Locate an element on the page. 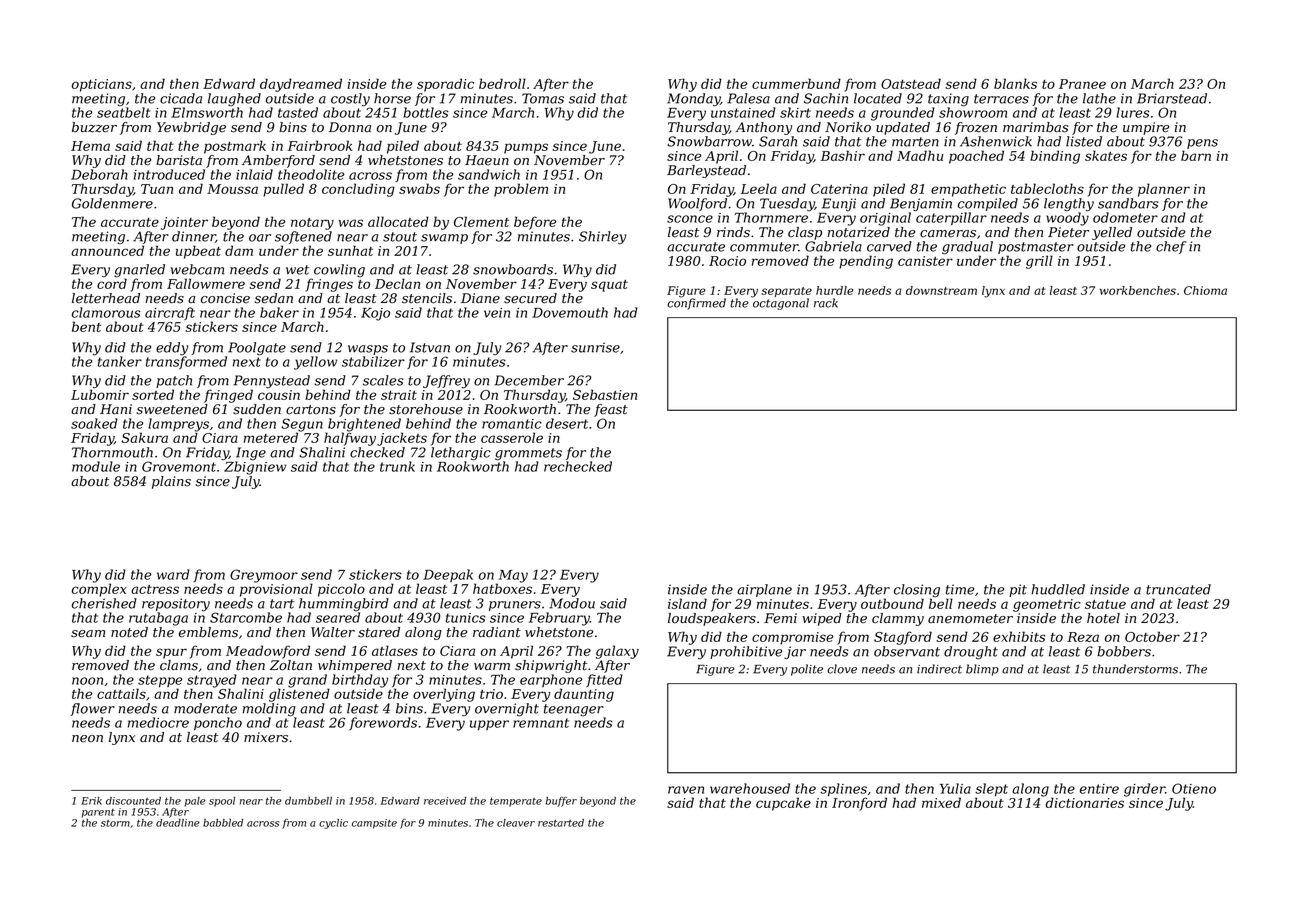 This document has height=924, width=1308. time is located at coordinates (960, 589).
